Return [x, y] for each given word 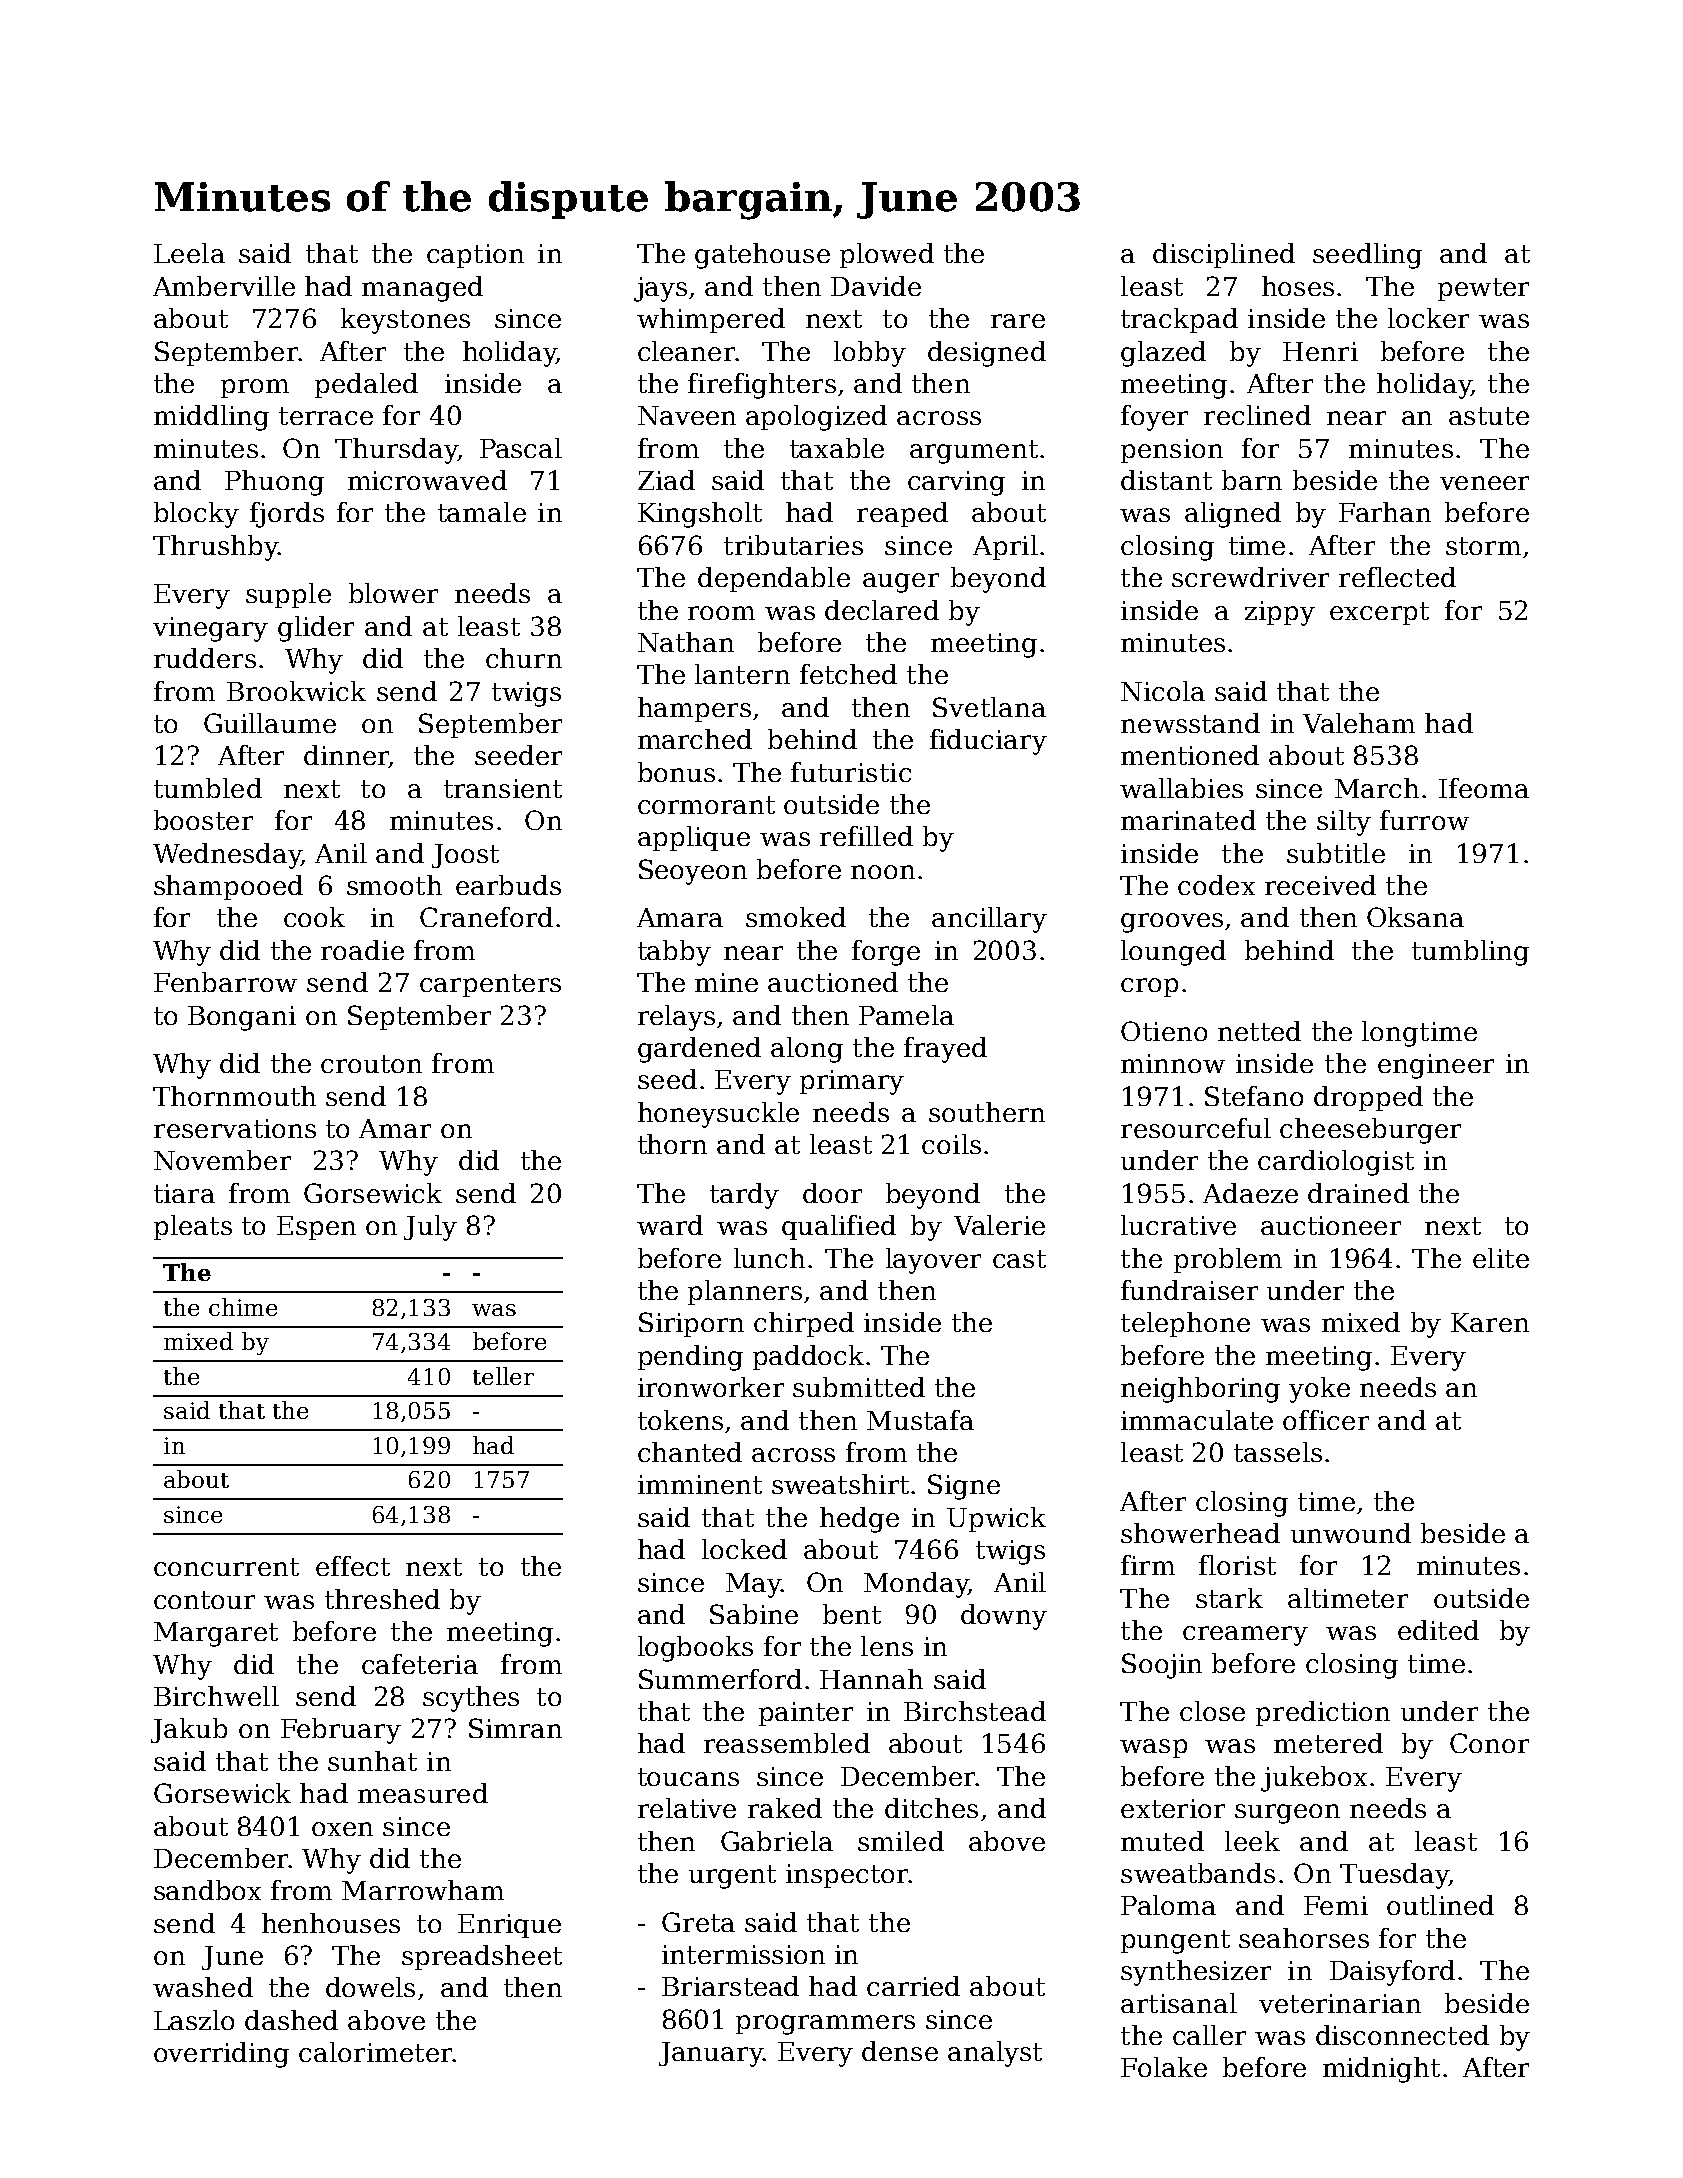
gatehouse [762, 256]
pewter [1483, 289]
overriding [221, 2055]
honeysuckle [718, 1115]
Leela [189, 253]
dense [900, 2051]
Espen [316, 1228]
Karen [1490, 1322]
